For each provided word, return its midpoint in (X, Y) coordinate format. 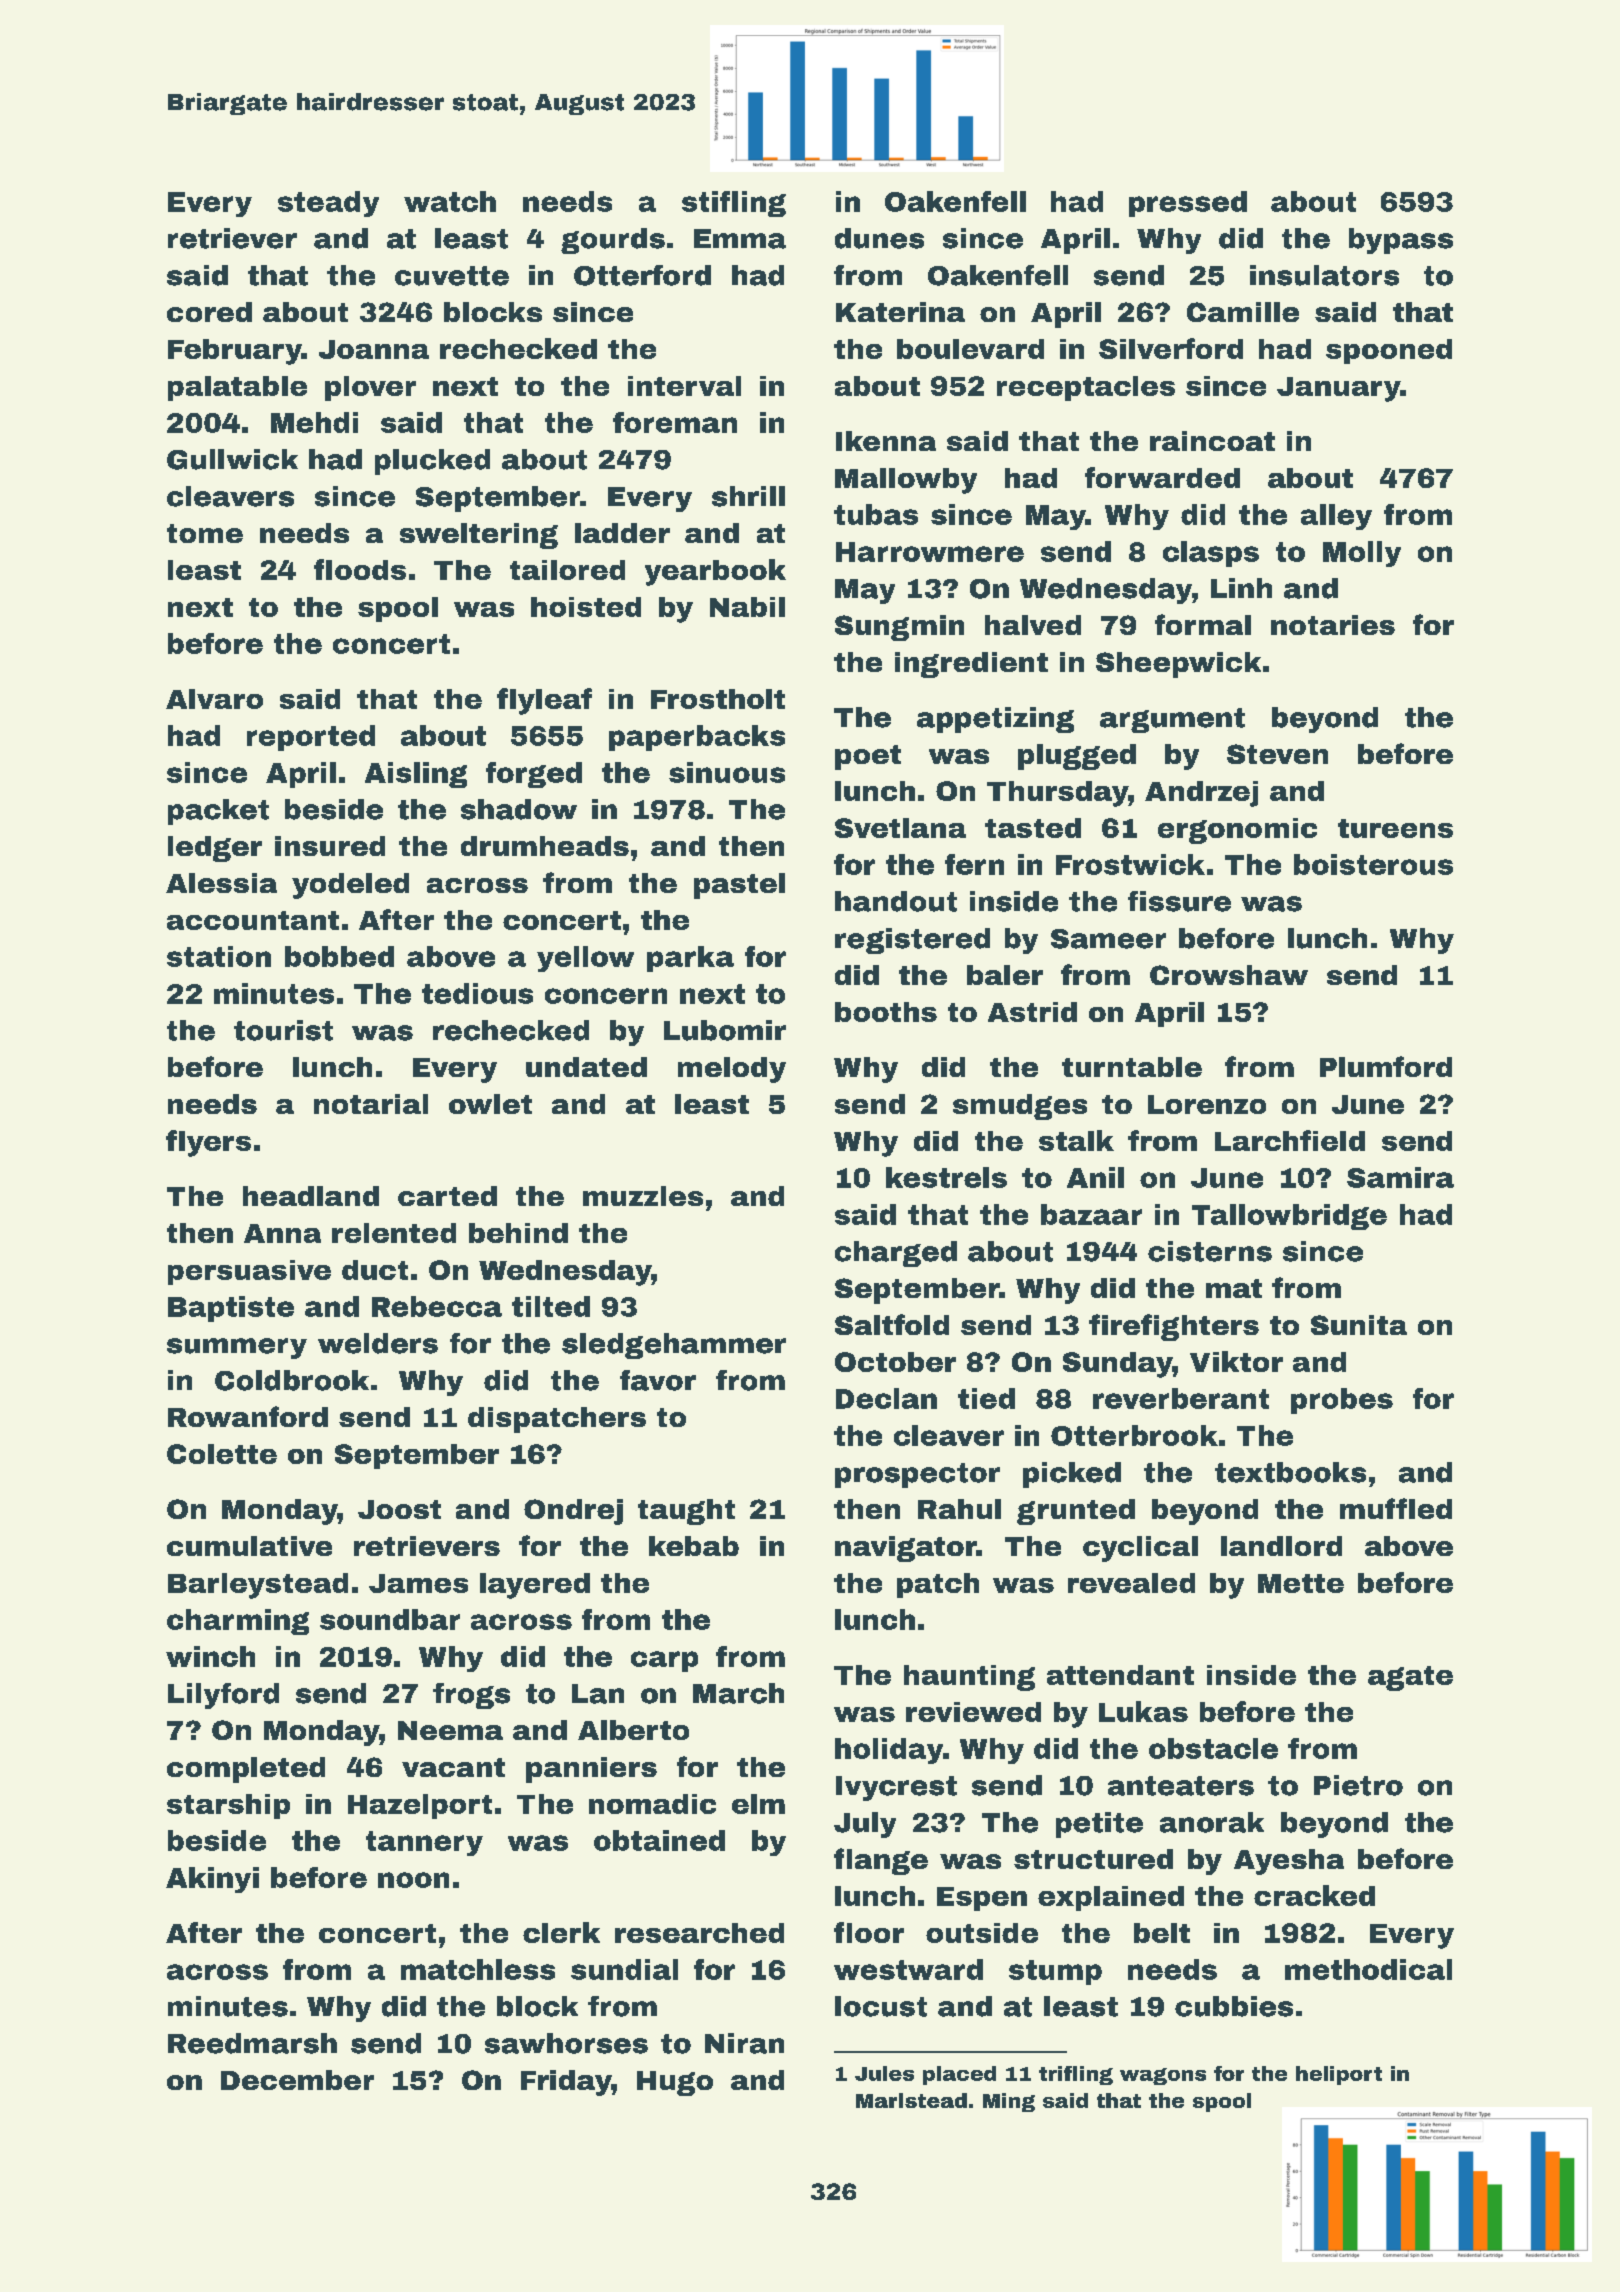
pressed (1188, 204)
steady (328, 204)
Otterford (642, 275)
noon (413, 1880)
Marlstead (911, 2100)
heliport (1339, 2075)
